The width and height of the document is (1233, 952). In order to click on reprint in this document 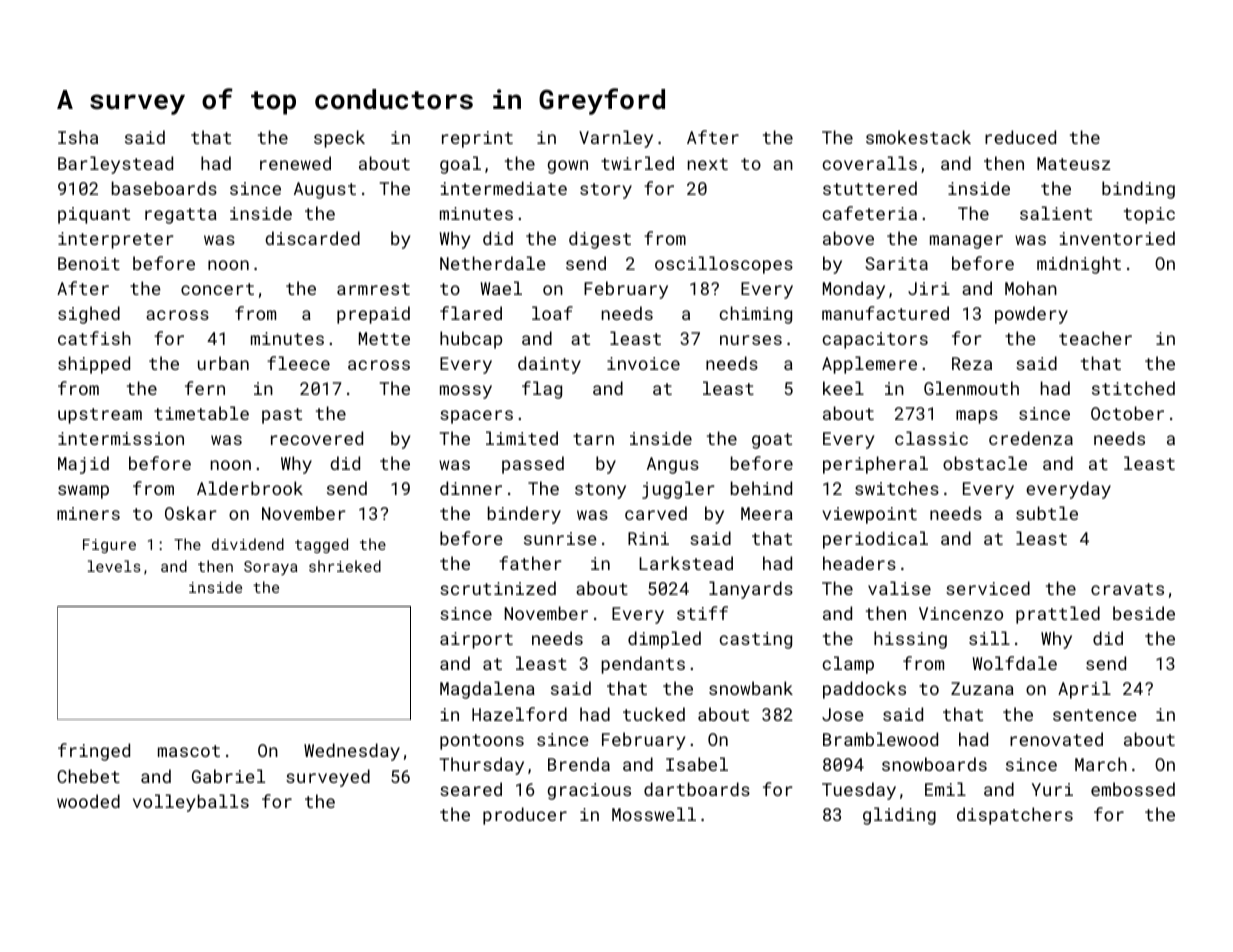, I will do `click(477, 139)`.
